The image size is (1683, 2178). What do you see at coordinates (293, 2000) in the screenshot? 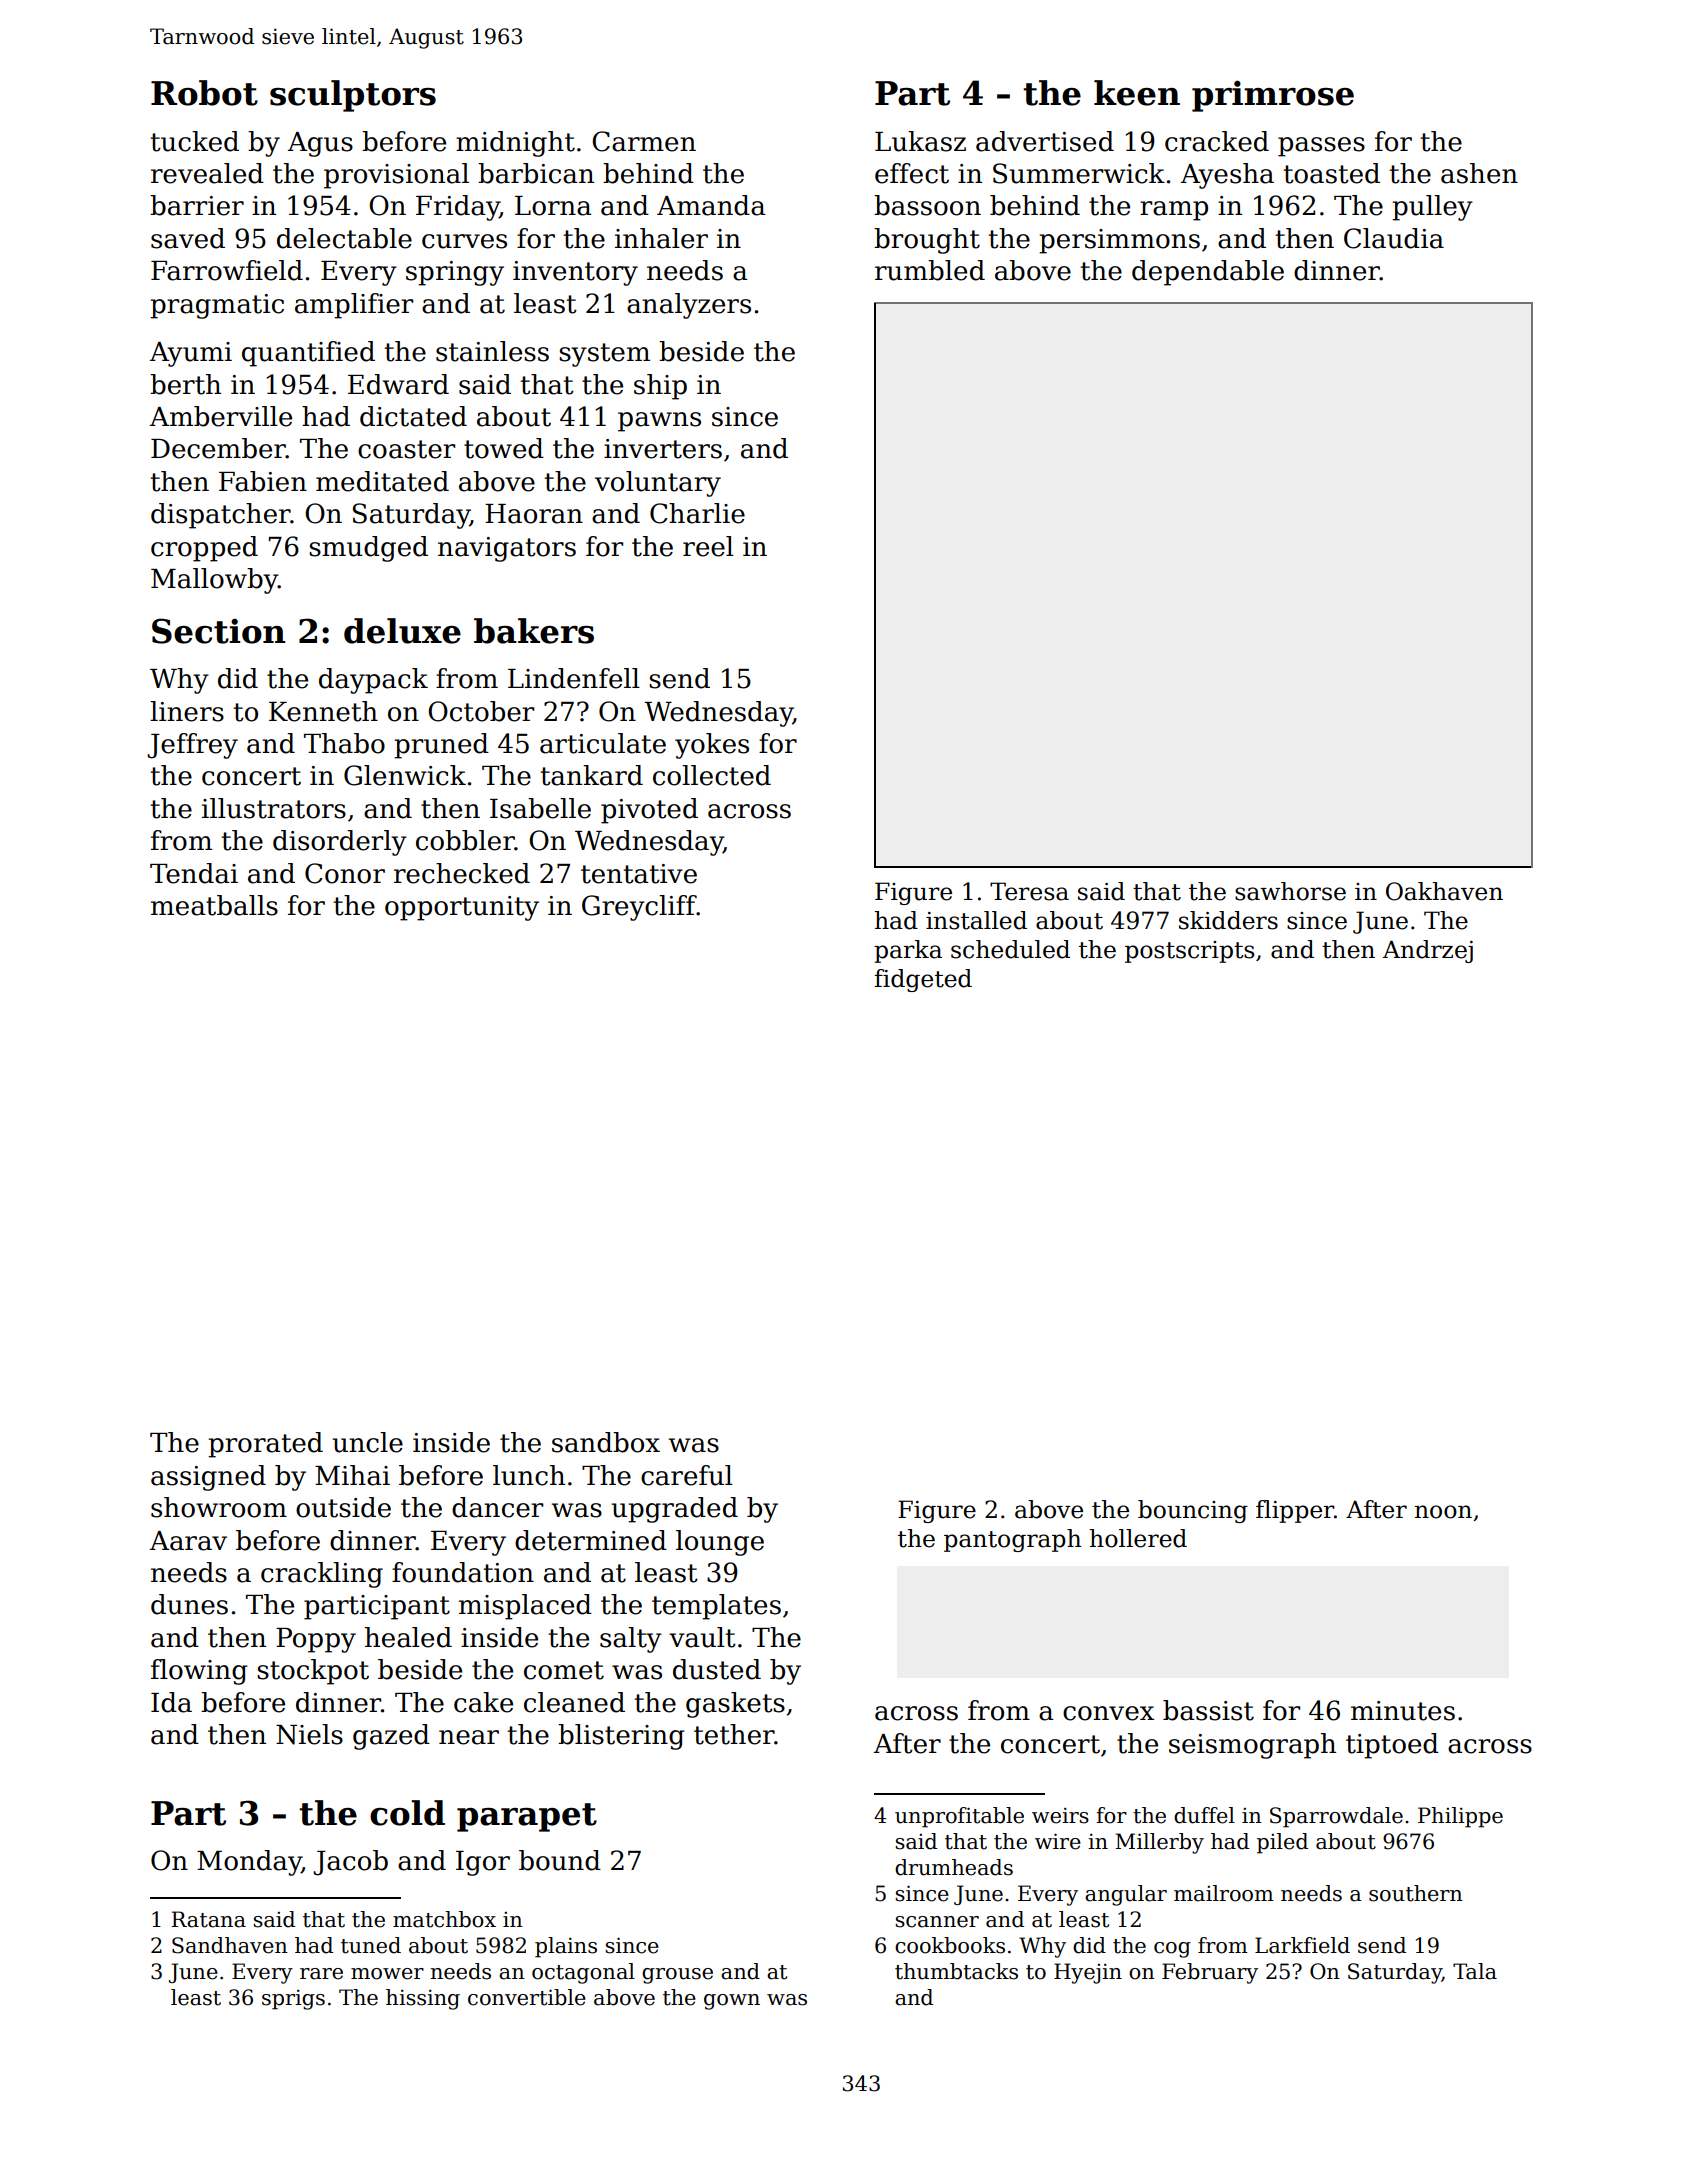
I see `sprigs` at bounding box center [293, 2000].
